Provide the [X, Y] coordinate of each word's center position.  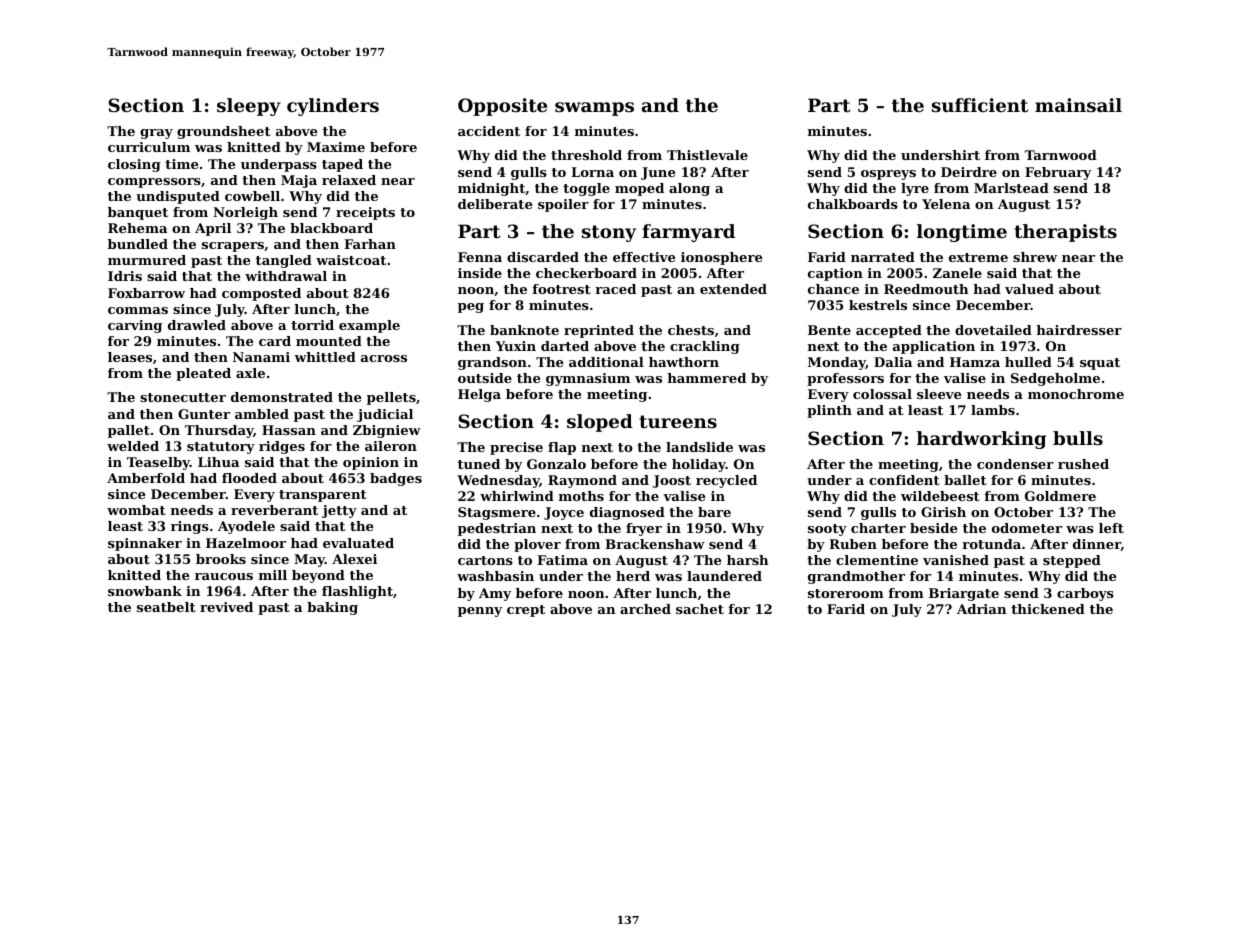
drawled [197, 325]
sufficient [980, 105]
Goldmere [1060, 496]
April [213, 229]
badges [396, 479]
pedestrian [497, 529]
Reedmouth [926, 289]
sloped [600, 423]
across [384, 358]
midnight [491, 189]
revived [226, 607]
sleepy [249, 107]
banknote [524, 330]
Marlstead [1011, 188]
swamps [594, 109]
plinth [829, 411]
